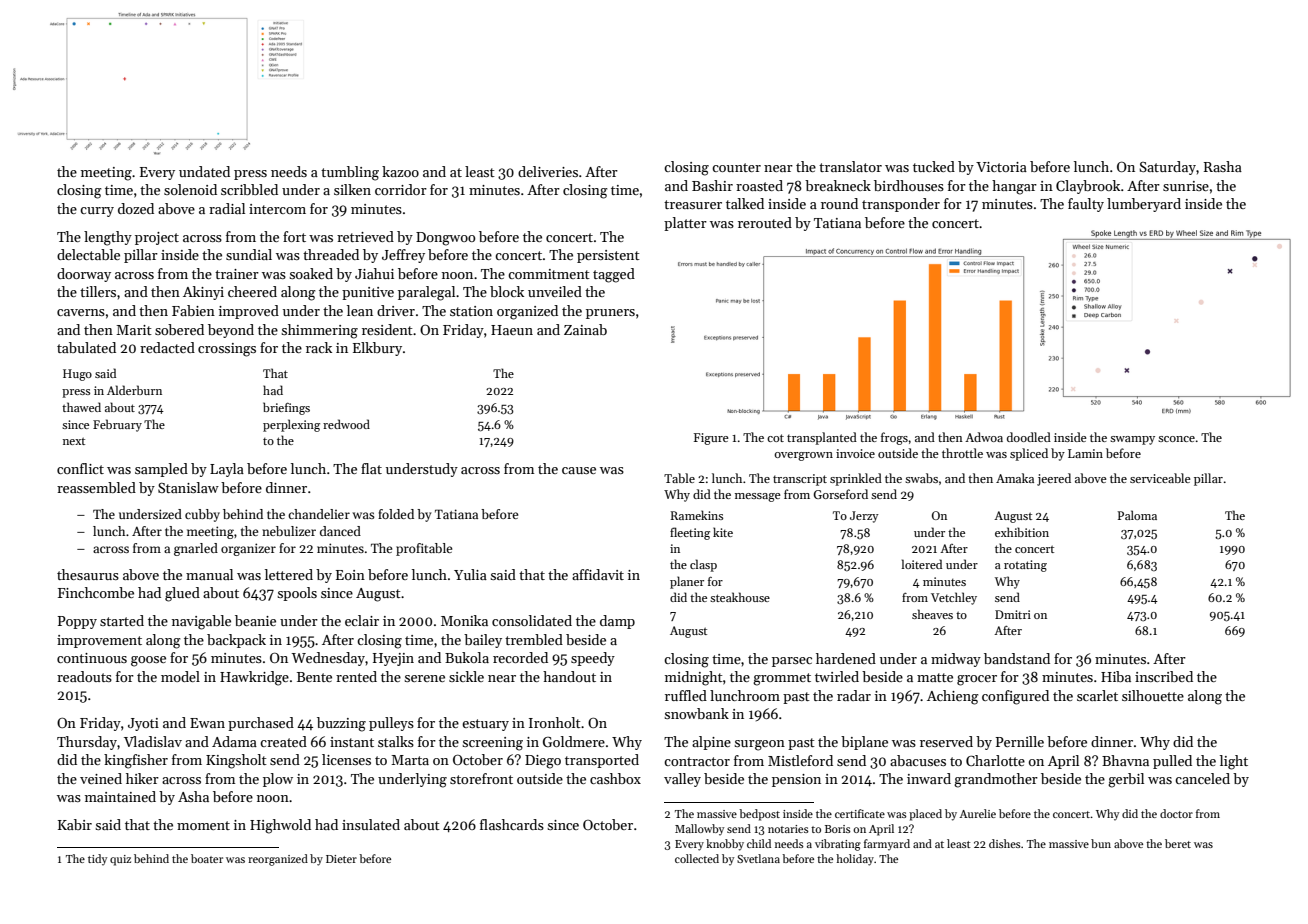 The width and height of the document is (1308, 924). Describe the element at coordinates (610, 314) in the document. I see `pruners` at that location.
